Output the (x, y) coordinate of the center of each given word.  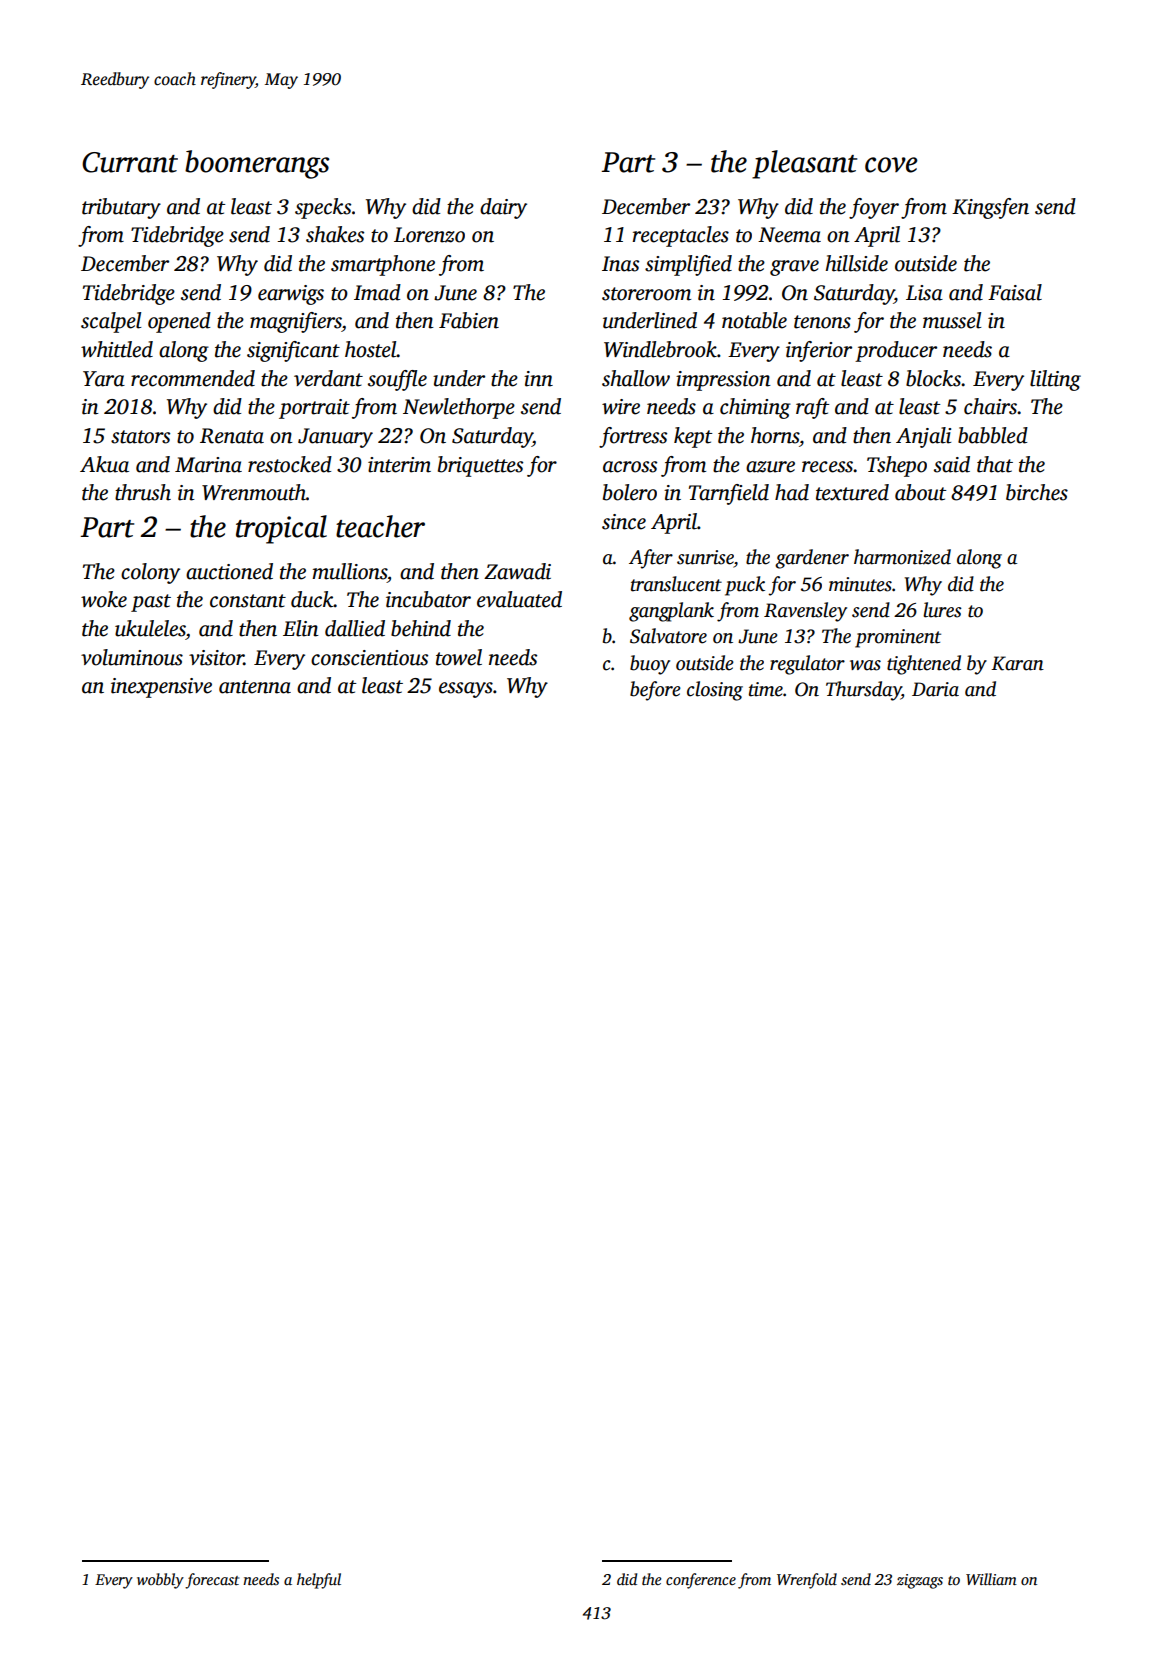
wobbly (160, 1581)
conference (701, 1581)
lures (942, 610)
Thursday (864, 691)
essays (466, 690)
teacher (380, 526)
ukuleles (150, 628)
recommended (193, 378)
